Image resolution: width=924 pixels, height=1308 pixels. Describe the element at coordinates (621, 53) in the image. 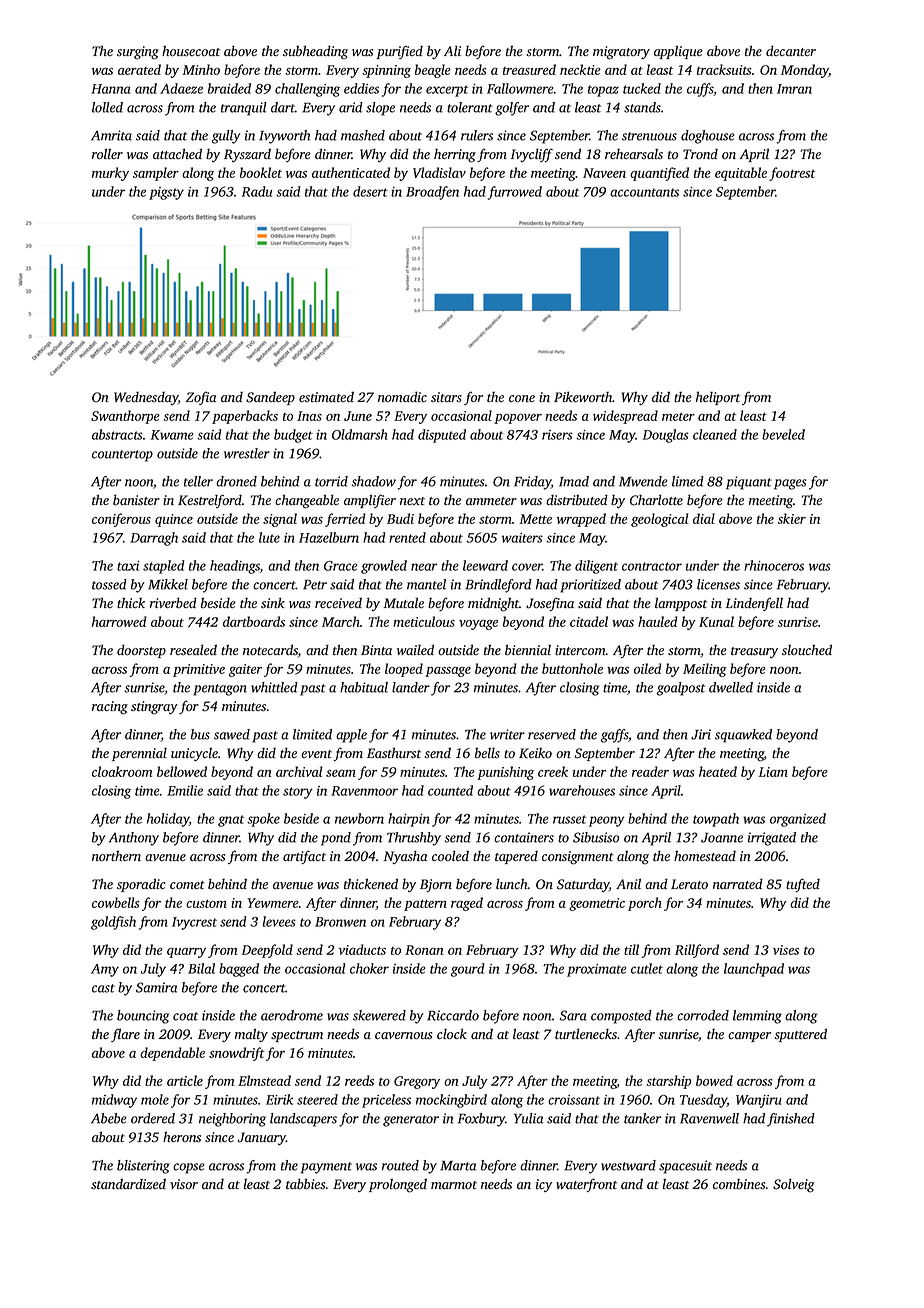

I see `migratory` at that location.
